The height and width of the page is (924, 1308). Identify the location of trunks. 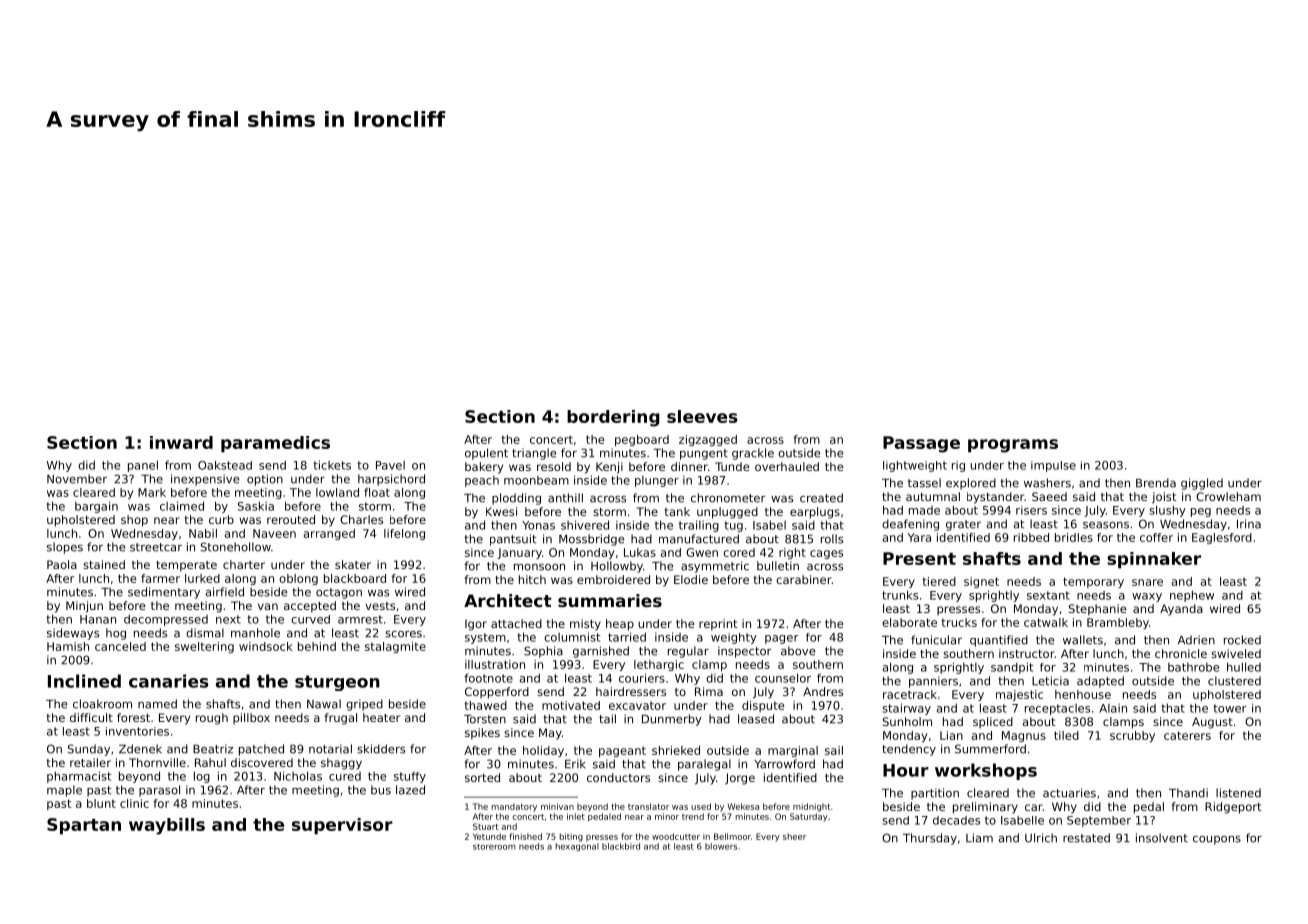
(900, 595).
